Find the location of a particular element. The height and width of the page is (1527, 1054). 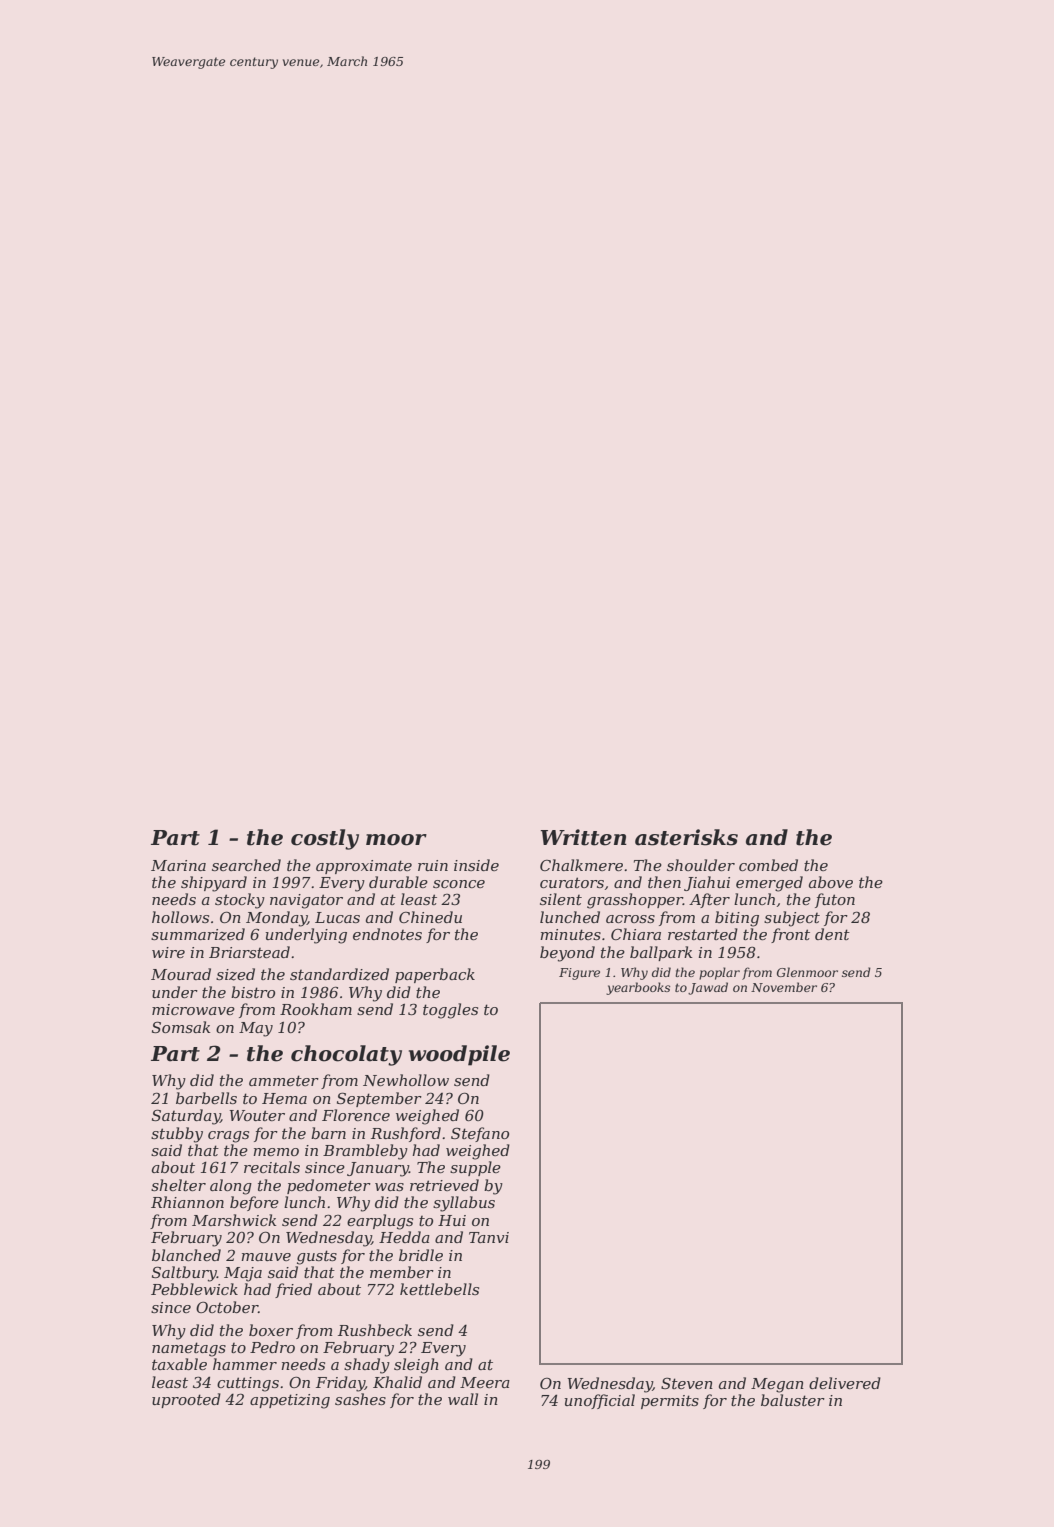

Saturday is located at coordinates (186, 1117).
